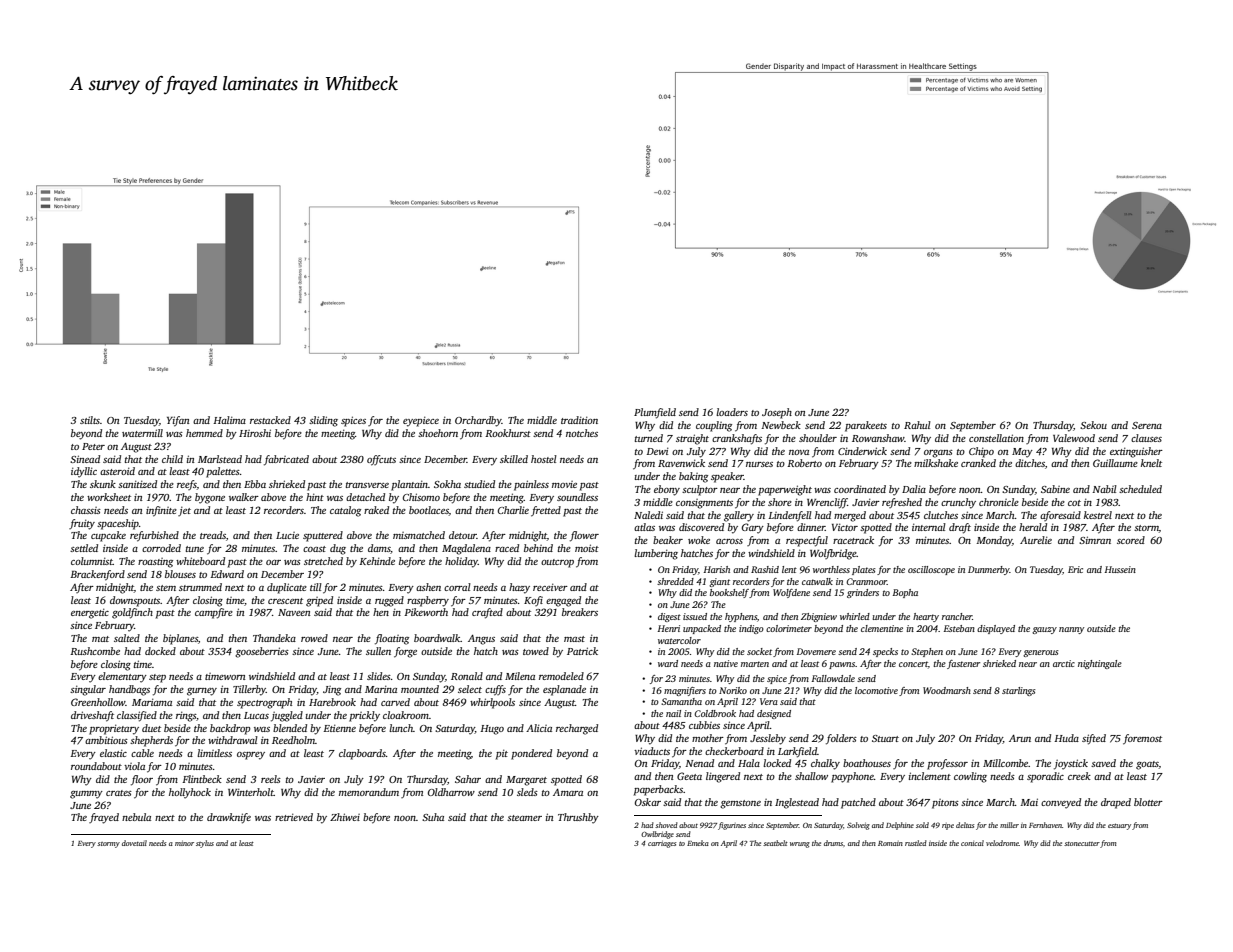 This document has width=1233, height=952. I want to click on holiday, so click(461, 562).
